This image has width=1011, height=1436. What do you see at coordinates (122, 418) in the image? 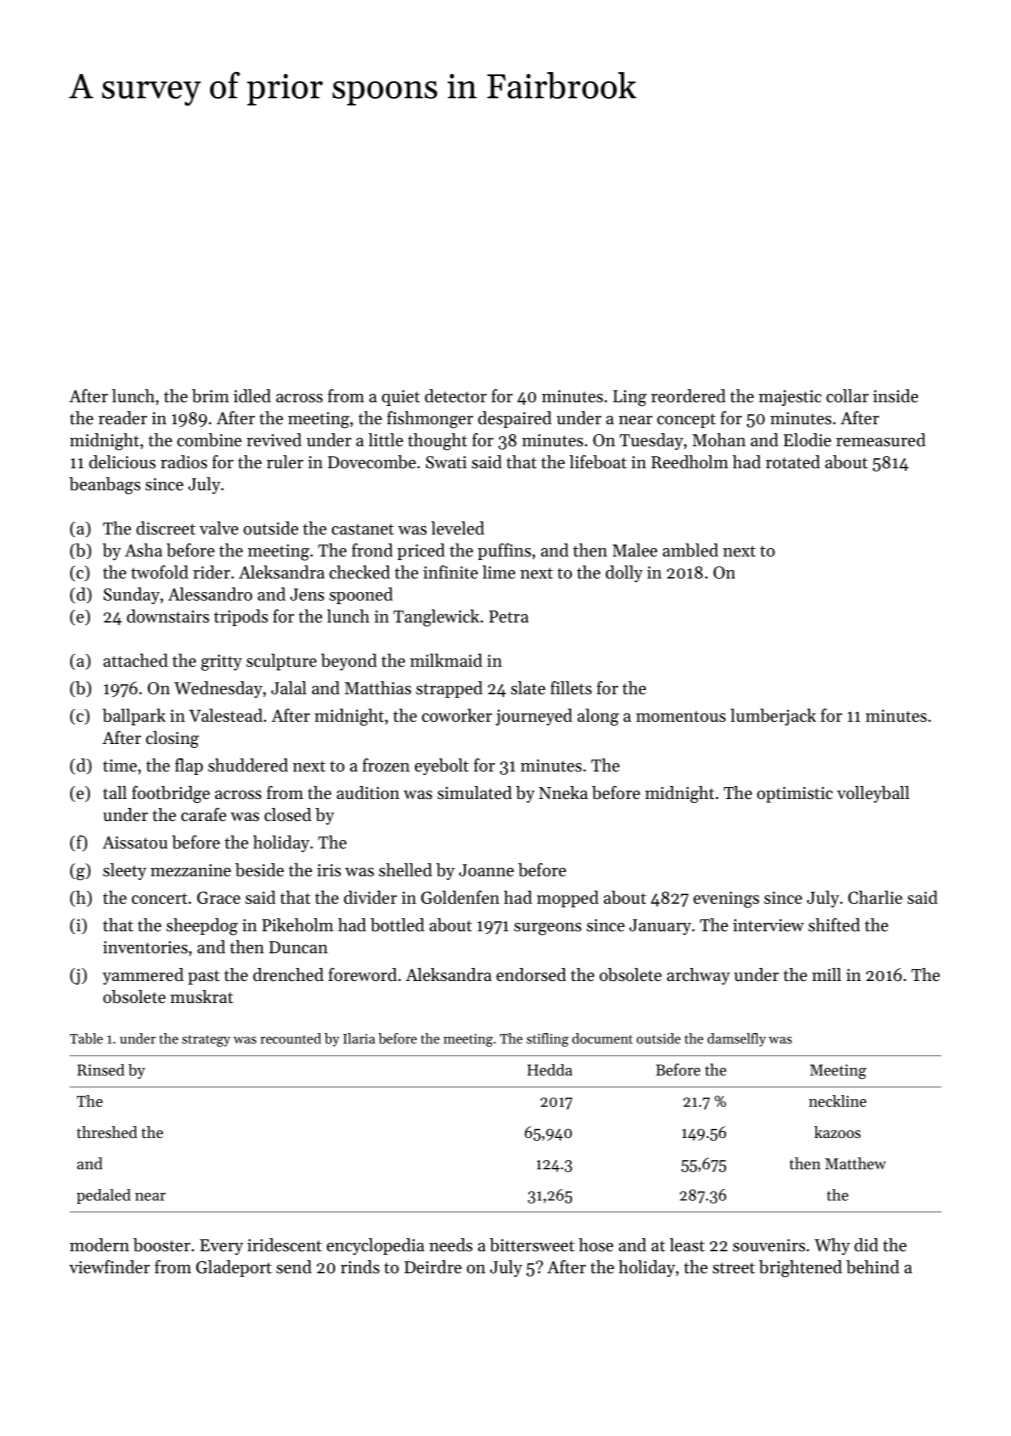
I see `reader` at bounding box center [122, 418].
